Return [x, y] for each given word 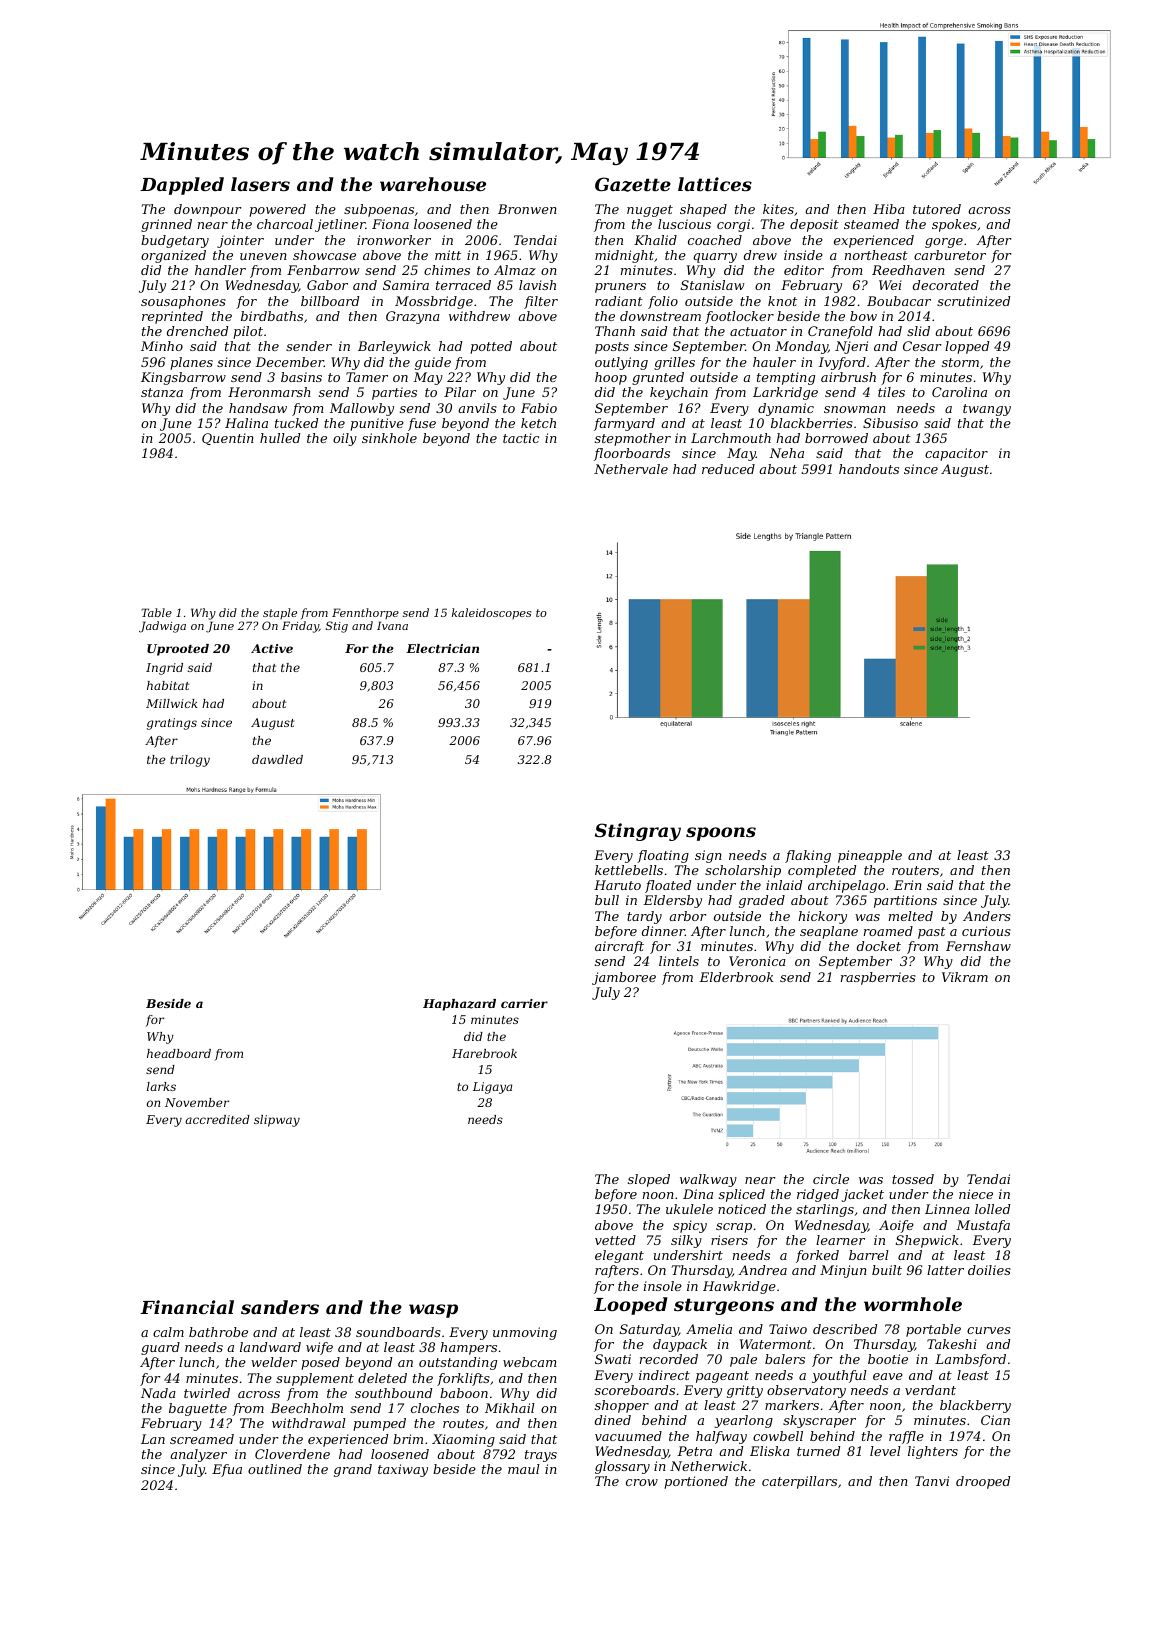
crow [642, 1482]
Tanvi [932, 1481]
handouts [869, 469]
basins [301, 377]
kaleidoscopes [492, 613]
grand [353, 1470]
